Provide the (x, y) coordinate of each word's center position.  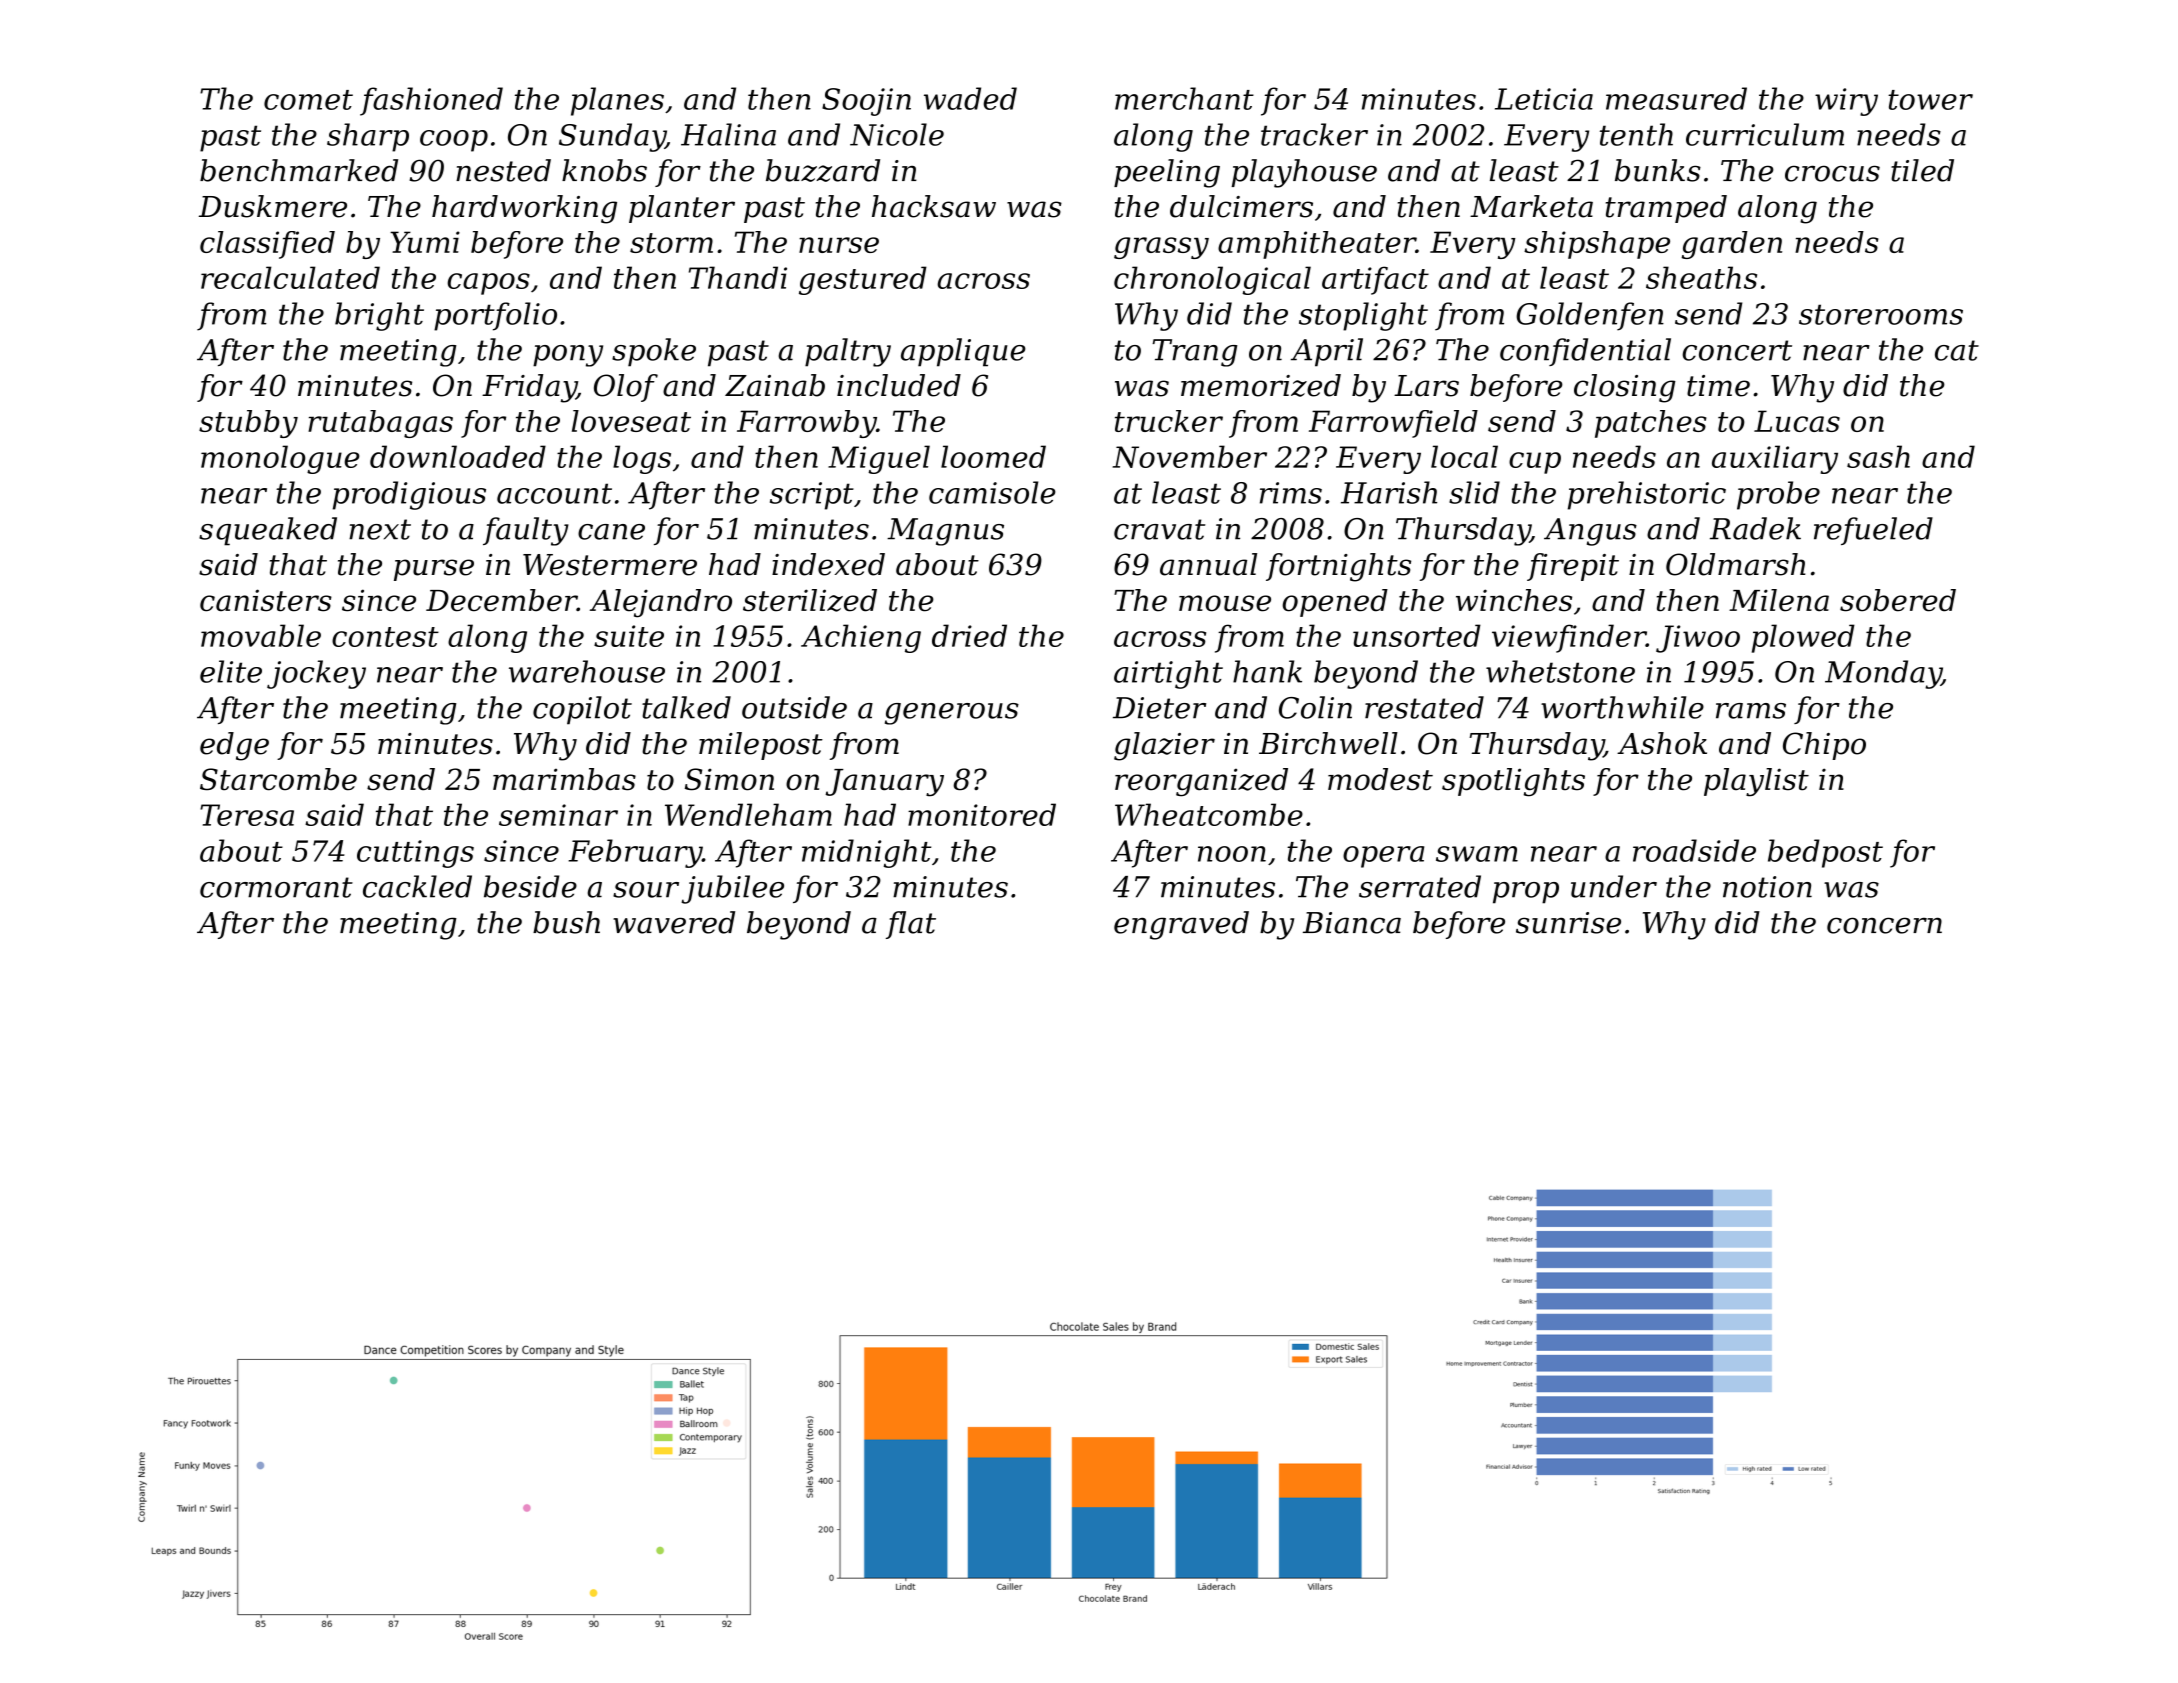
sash (1878, 456)
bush (566, 922)
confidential (1585, 352)
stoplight (1363, 316)
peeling (1167, 173)
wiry (1846, 102)
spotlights (1513, 782)
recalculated (290, 277)
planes (617, 101)
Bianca (1352, 923)
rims (1291, 493)
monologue (280, 459)
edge (234, 746)
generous (952, 714)
